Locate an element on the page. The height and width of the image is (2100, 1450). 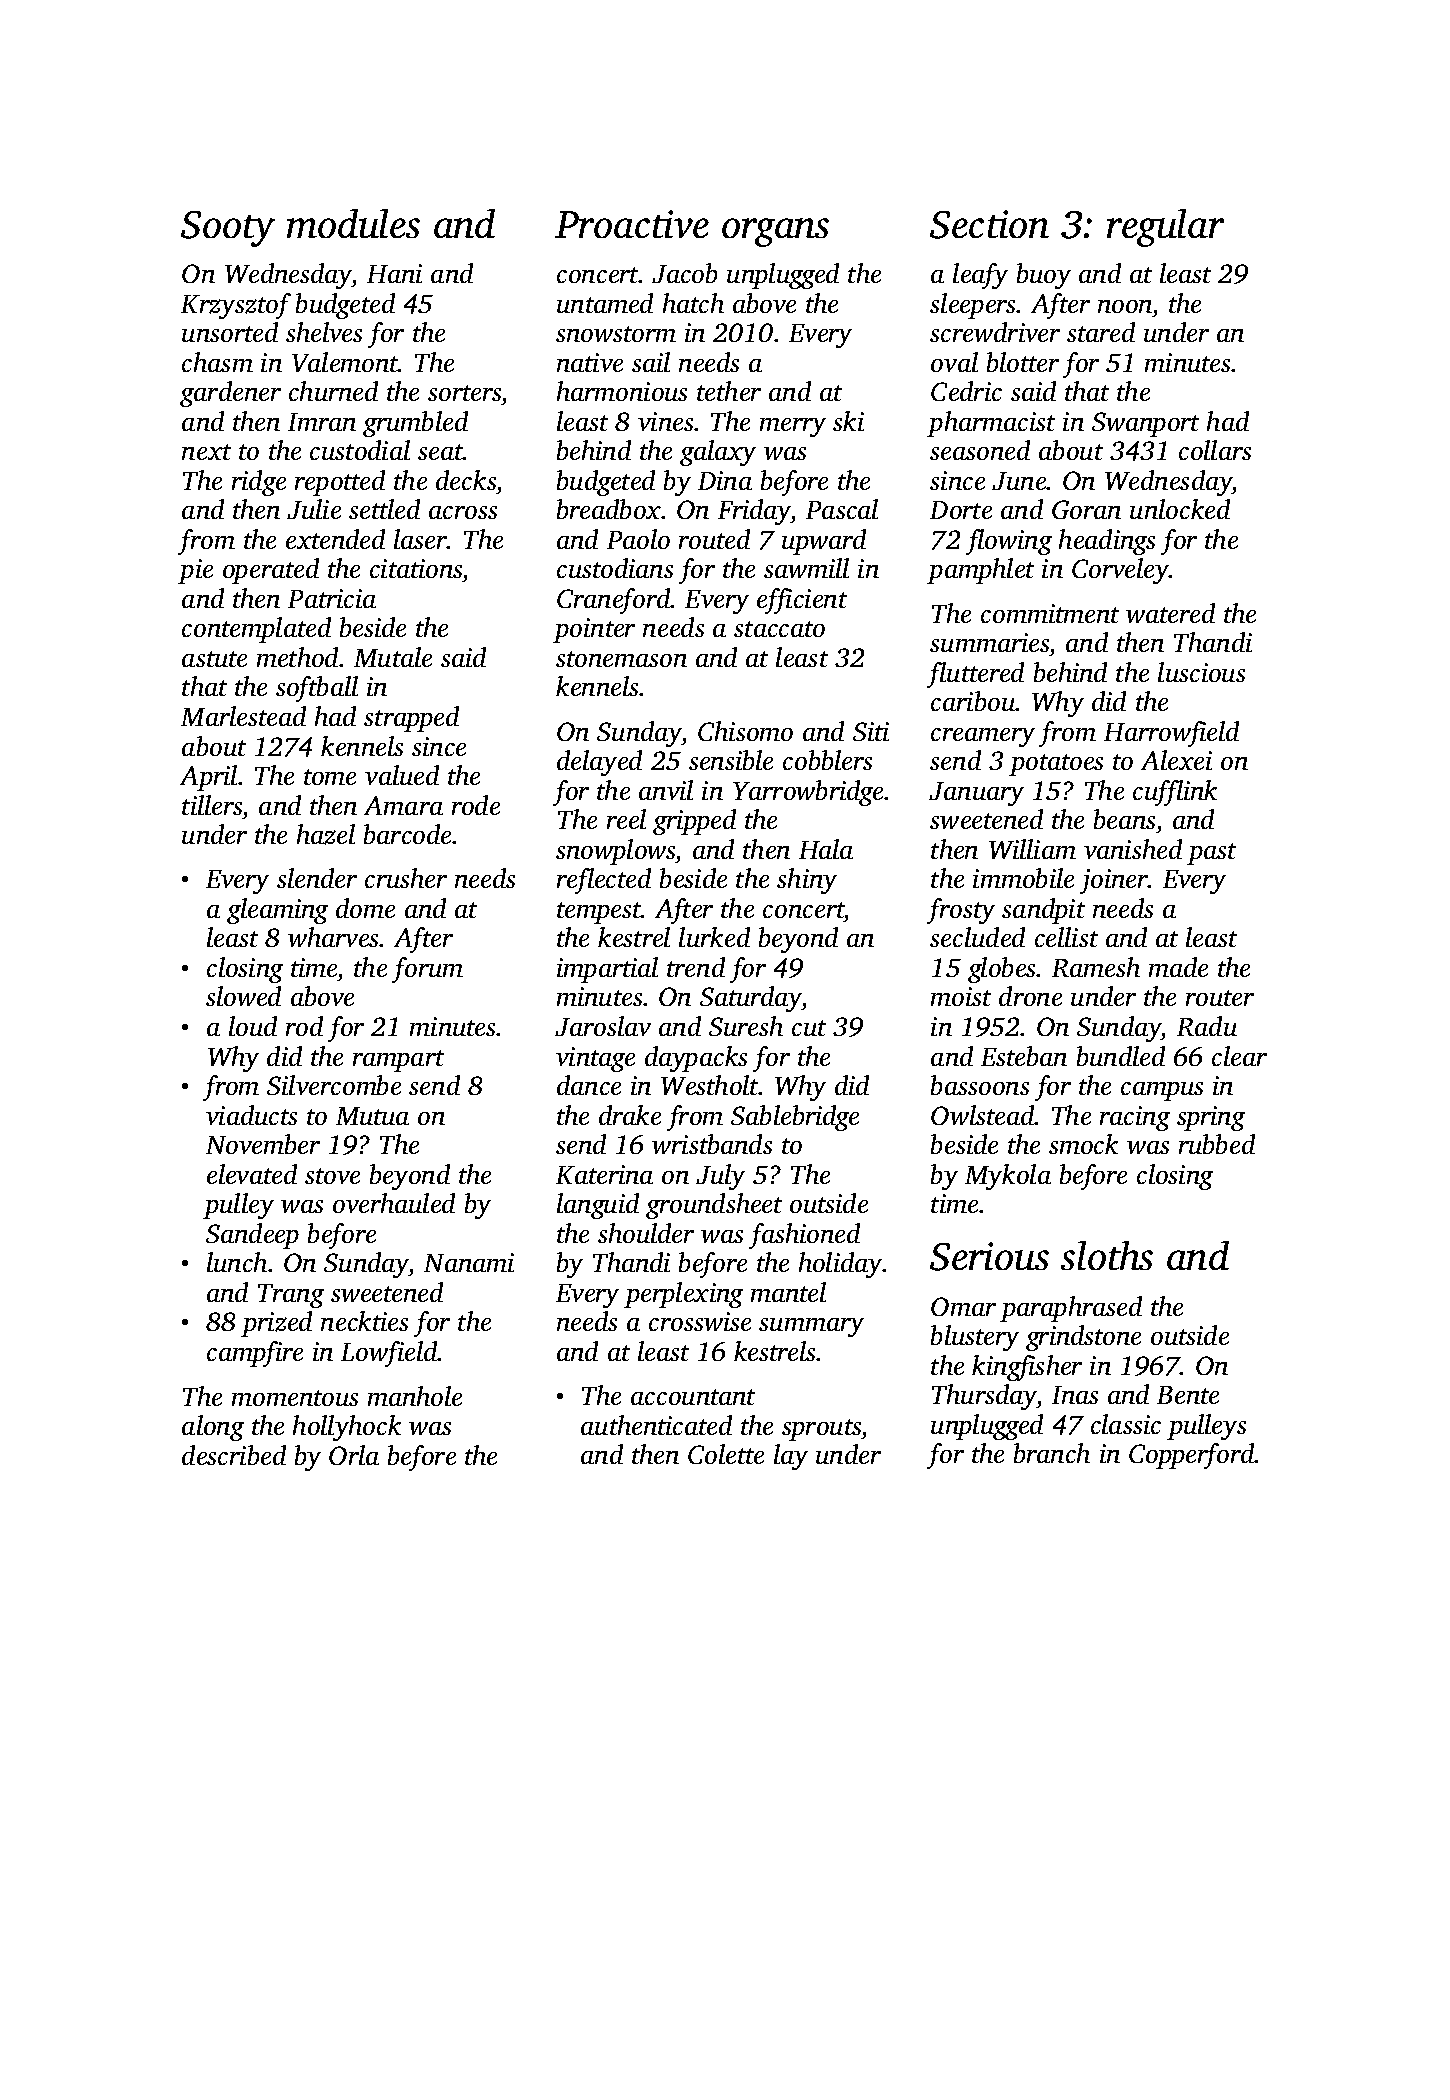
campfire is located at coordinates (255, 1354).
